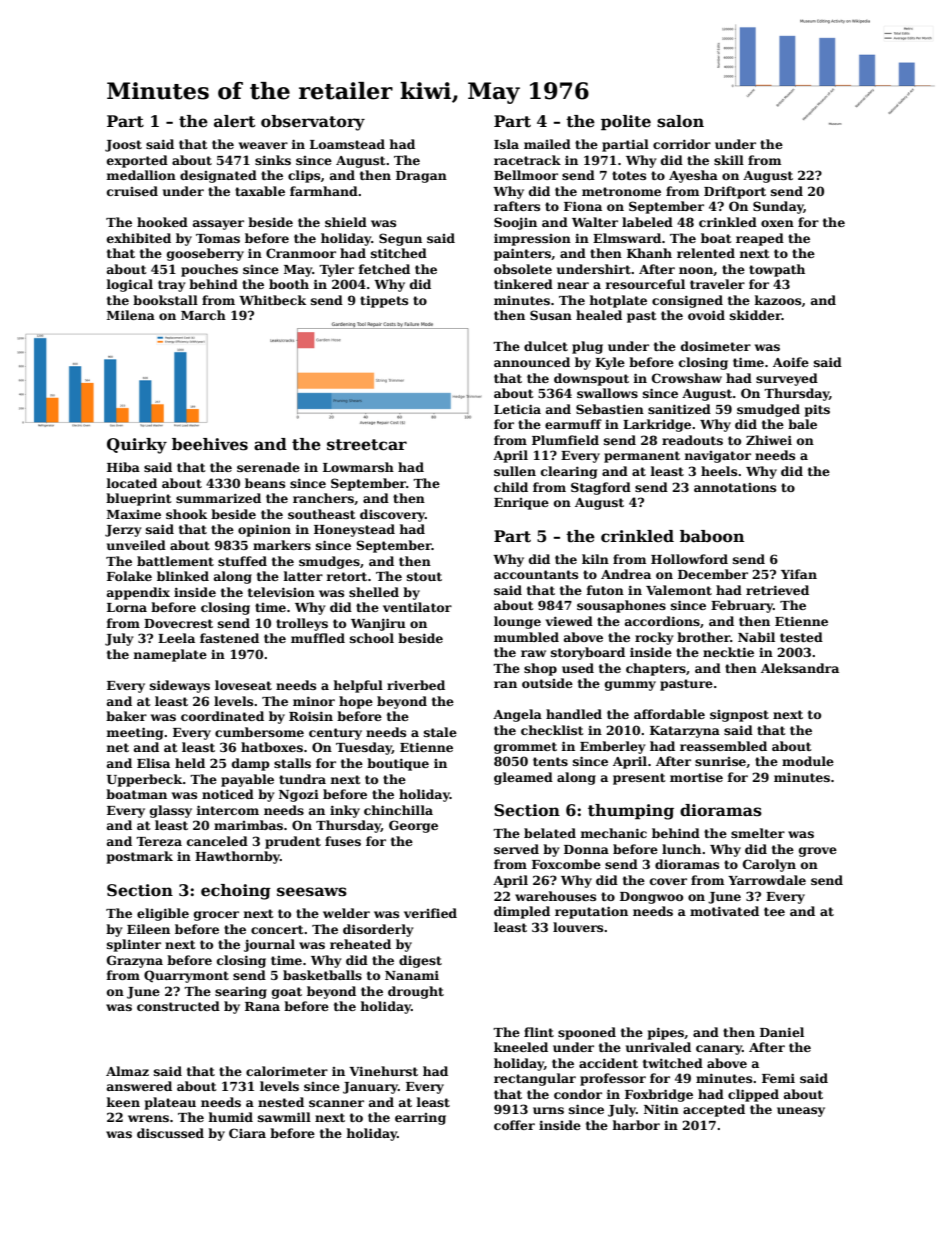 Image resolution: width=952 pixels, height=1233 pixels. I want to click on alert, so click(234, 121).
